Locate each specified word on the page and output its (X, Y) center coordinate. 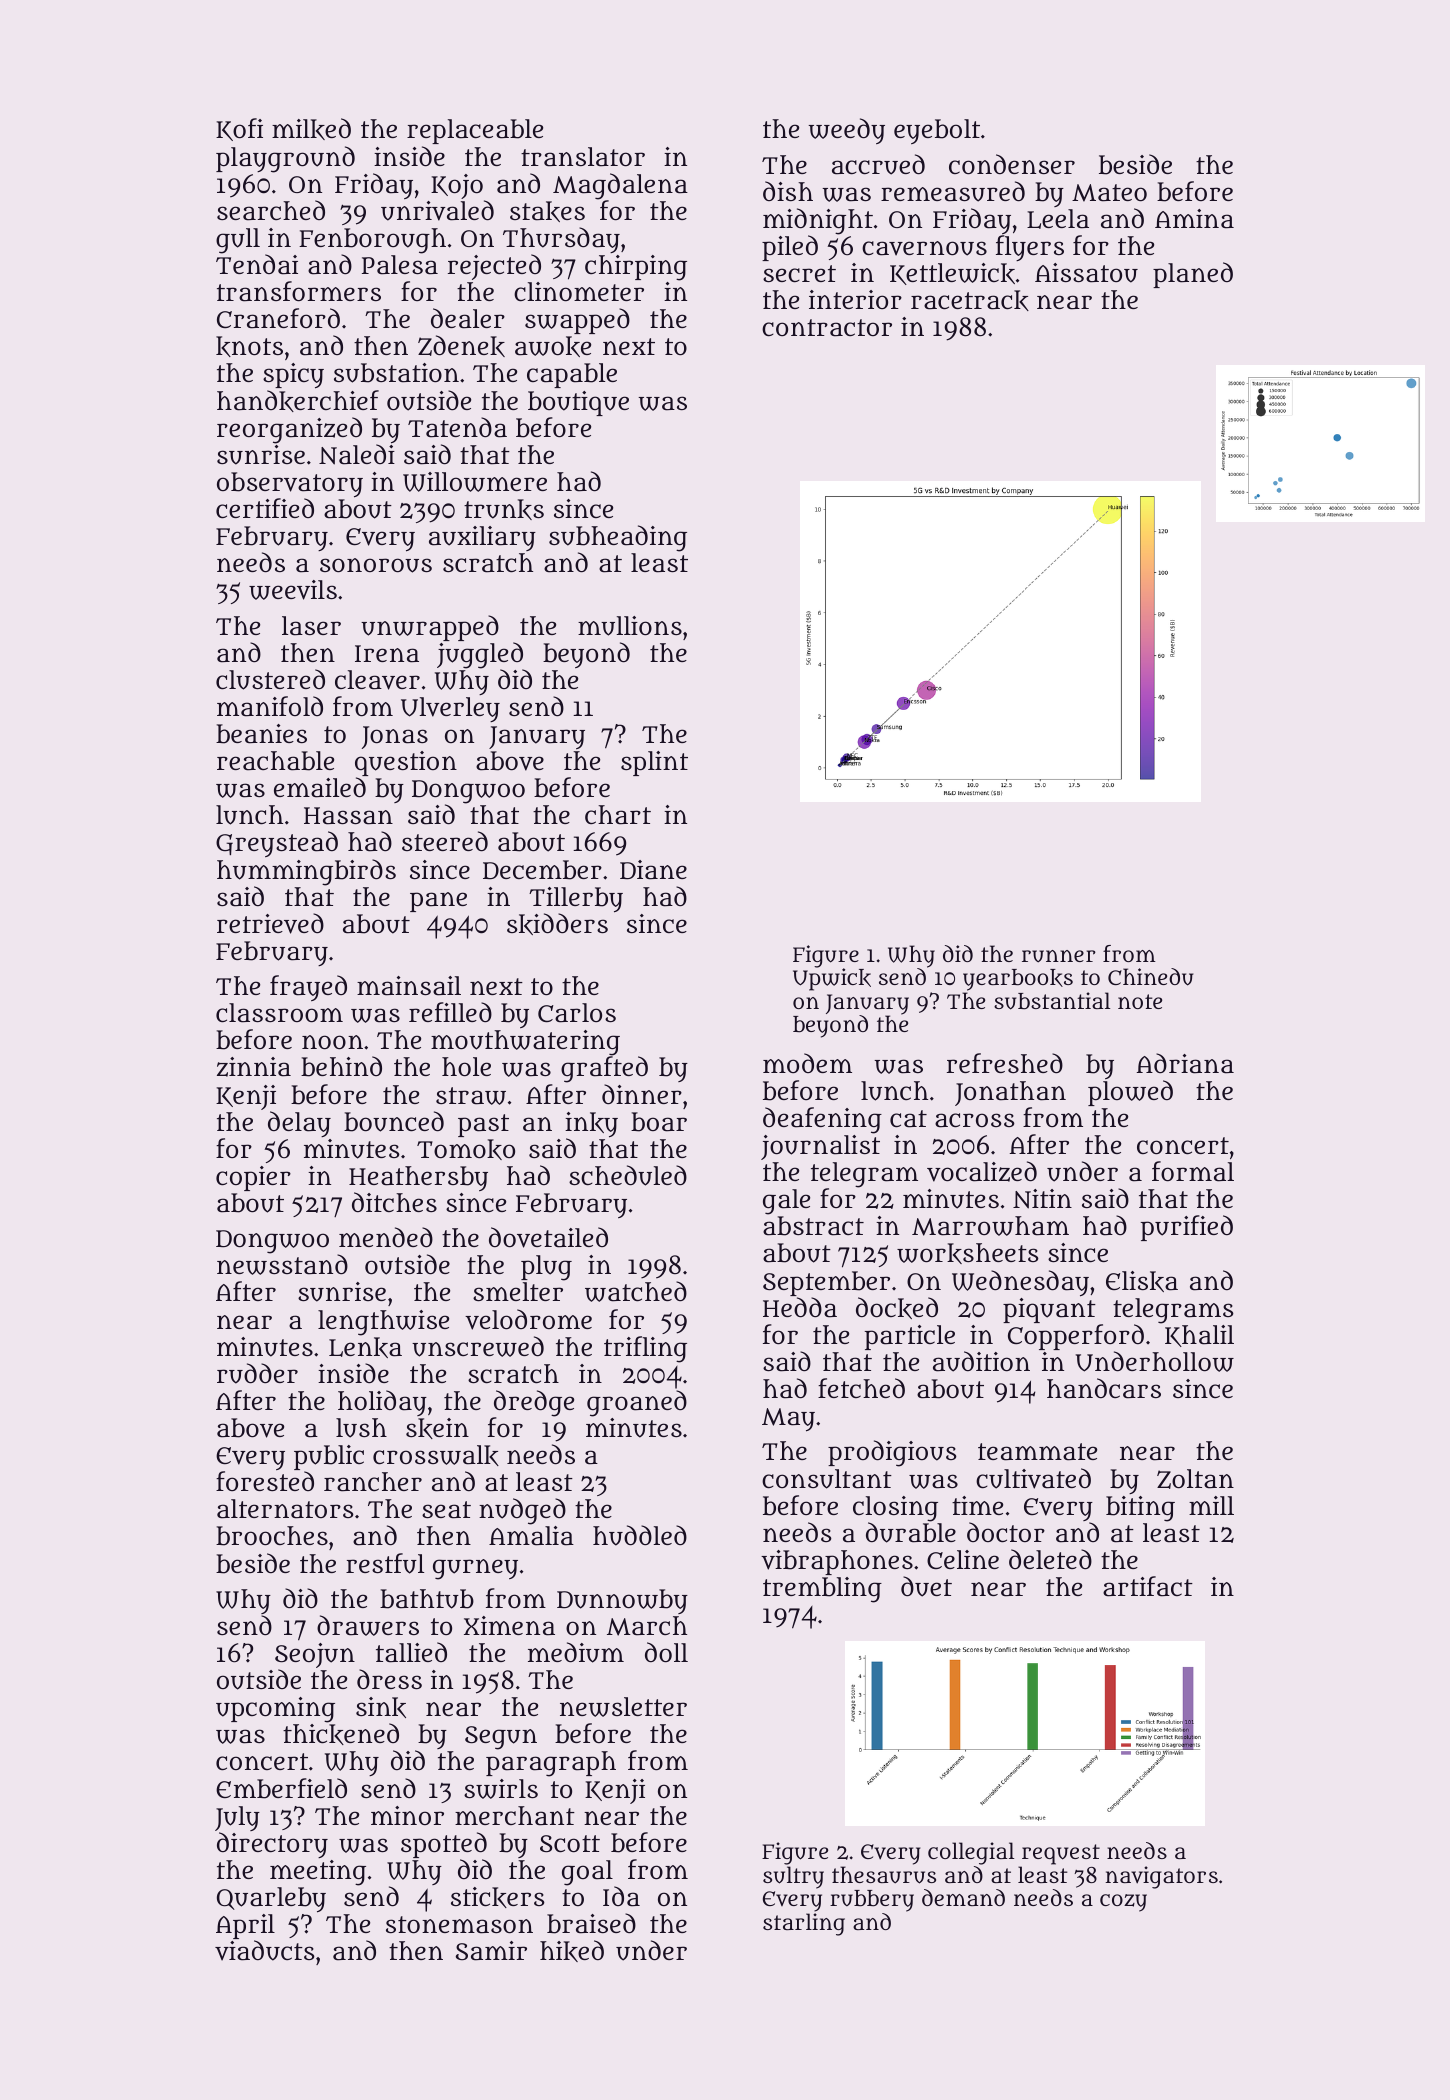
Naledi (357, 454)
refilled (450, 1012)
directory (272, 1845)
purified (1187, 1228)
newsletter (623, 1707)
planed (1193, 275)
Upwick (832, 979)
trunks (504, 509)
